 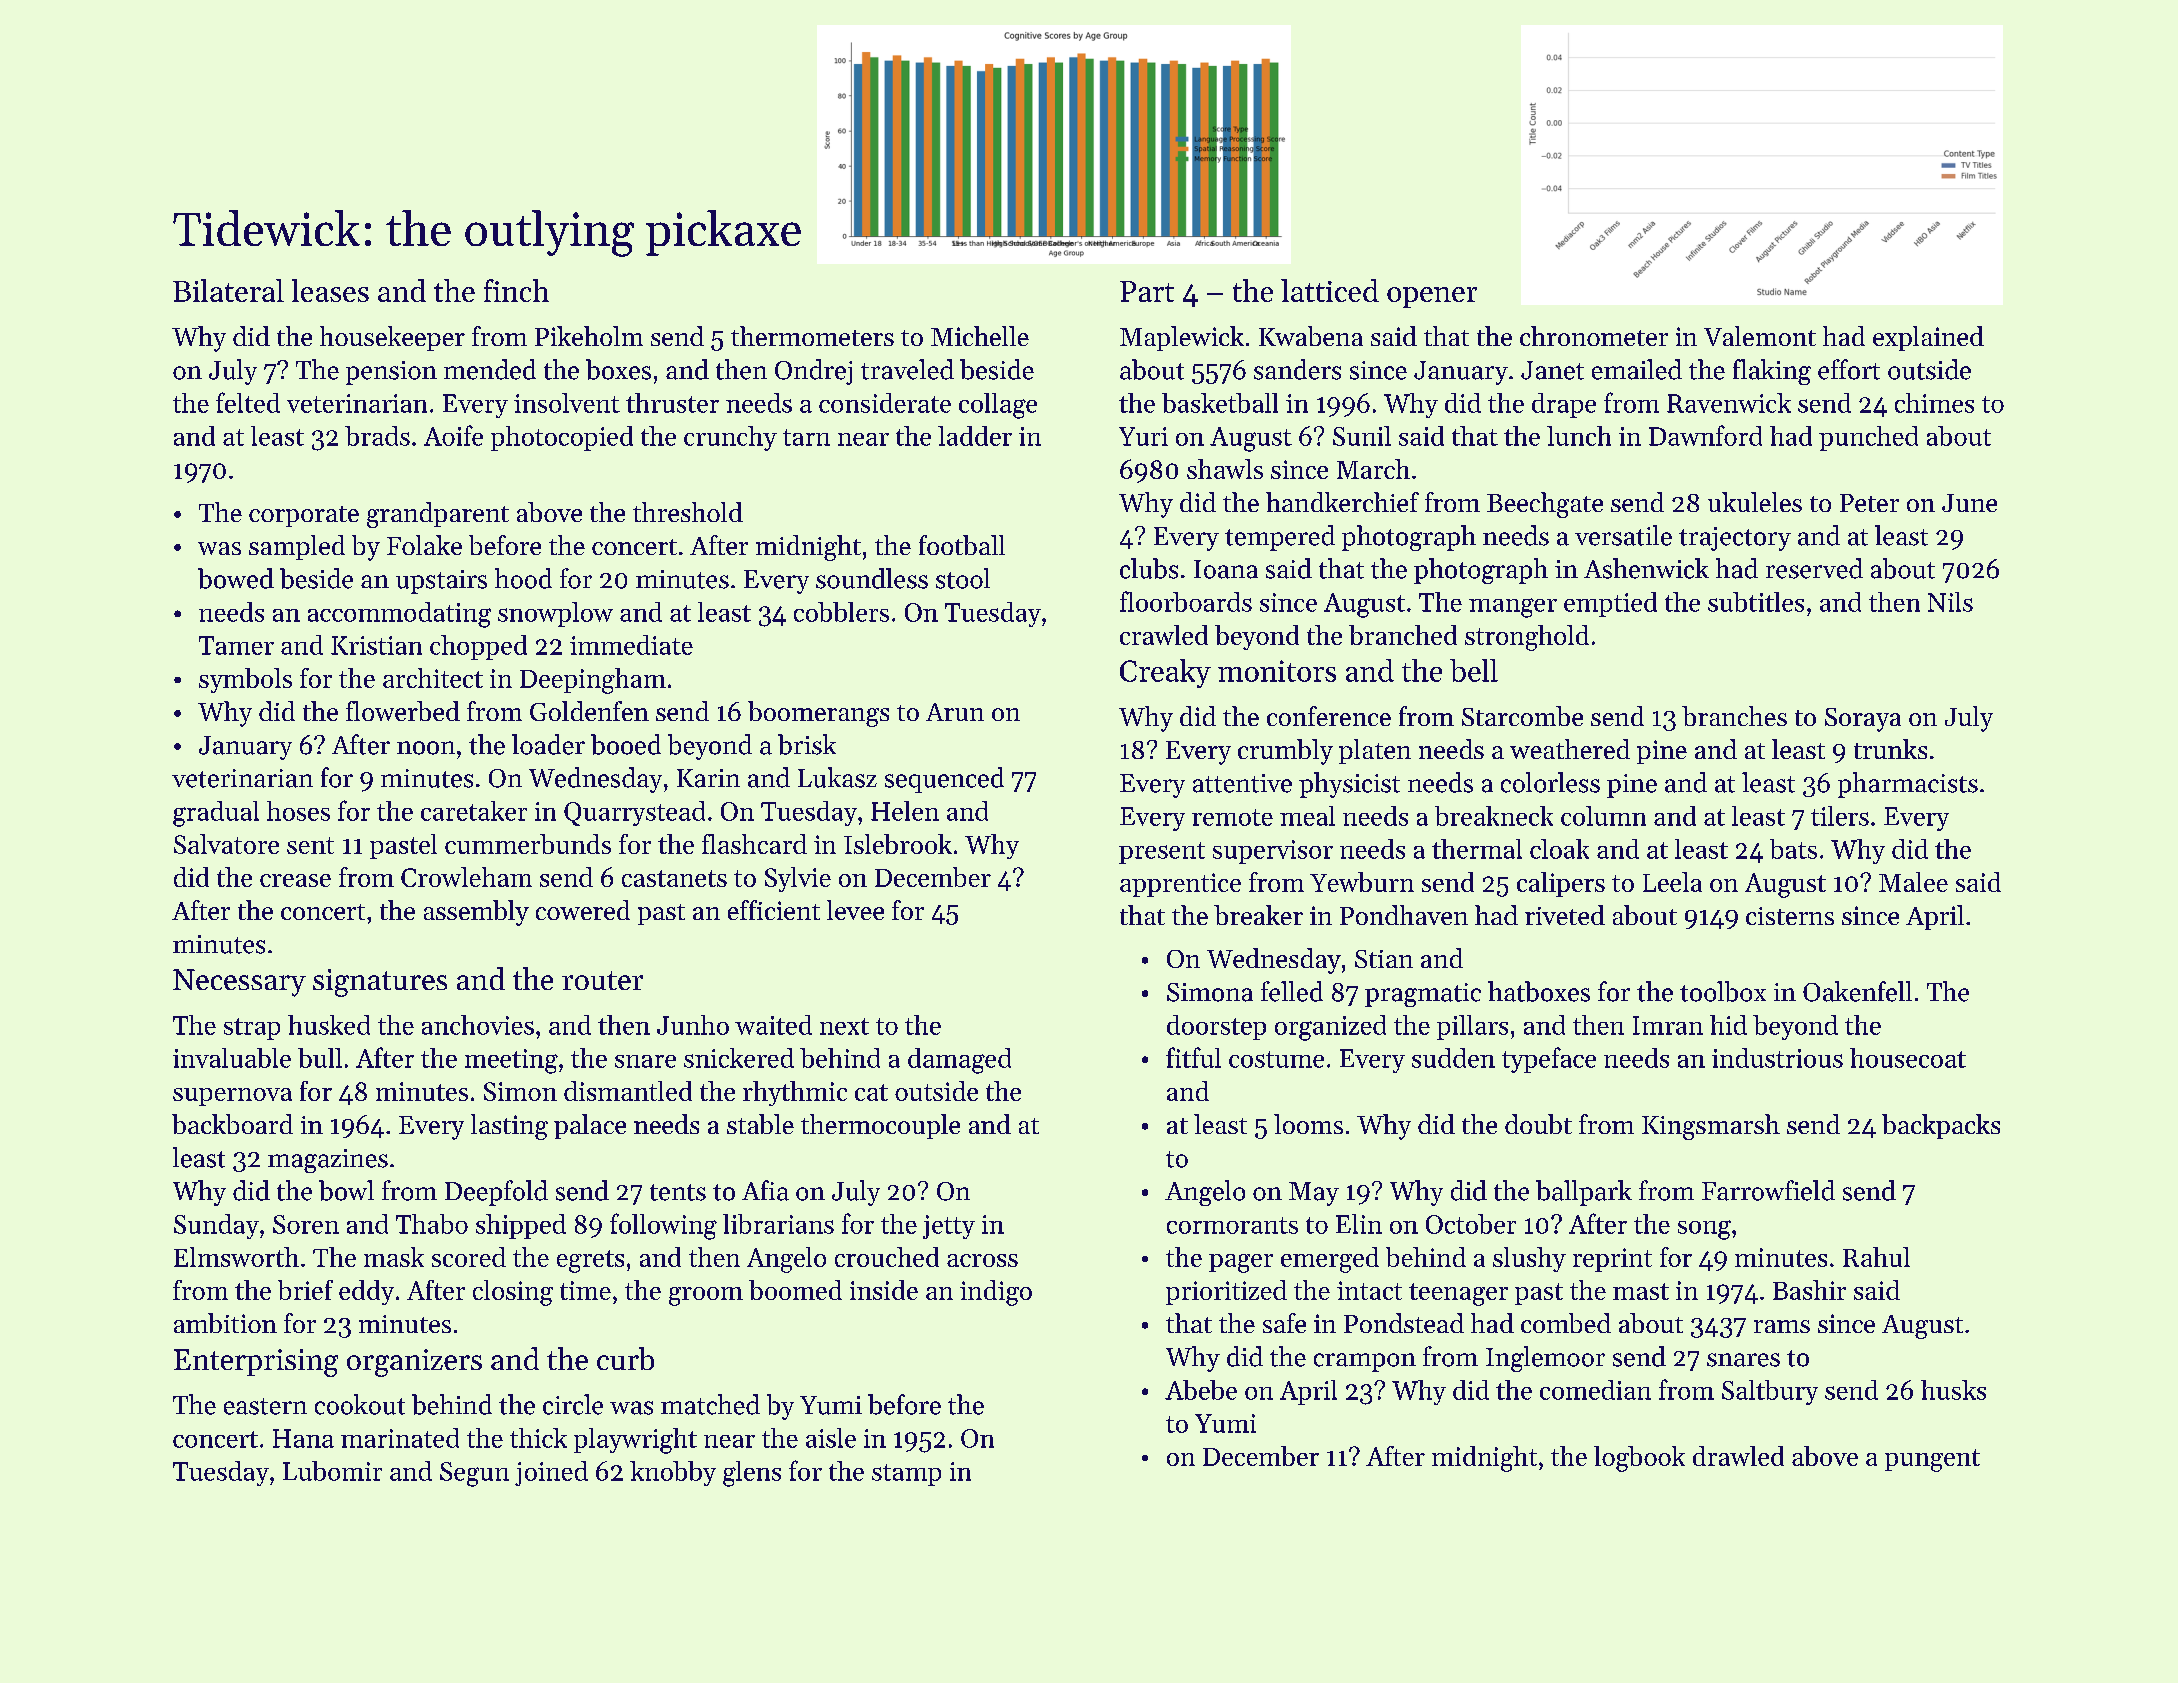 What do you see at coordinates (906, 1475) in the screenshot?
I see `stamp` at bounding box center [906, 1475].
